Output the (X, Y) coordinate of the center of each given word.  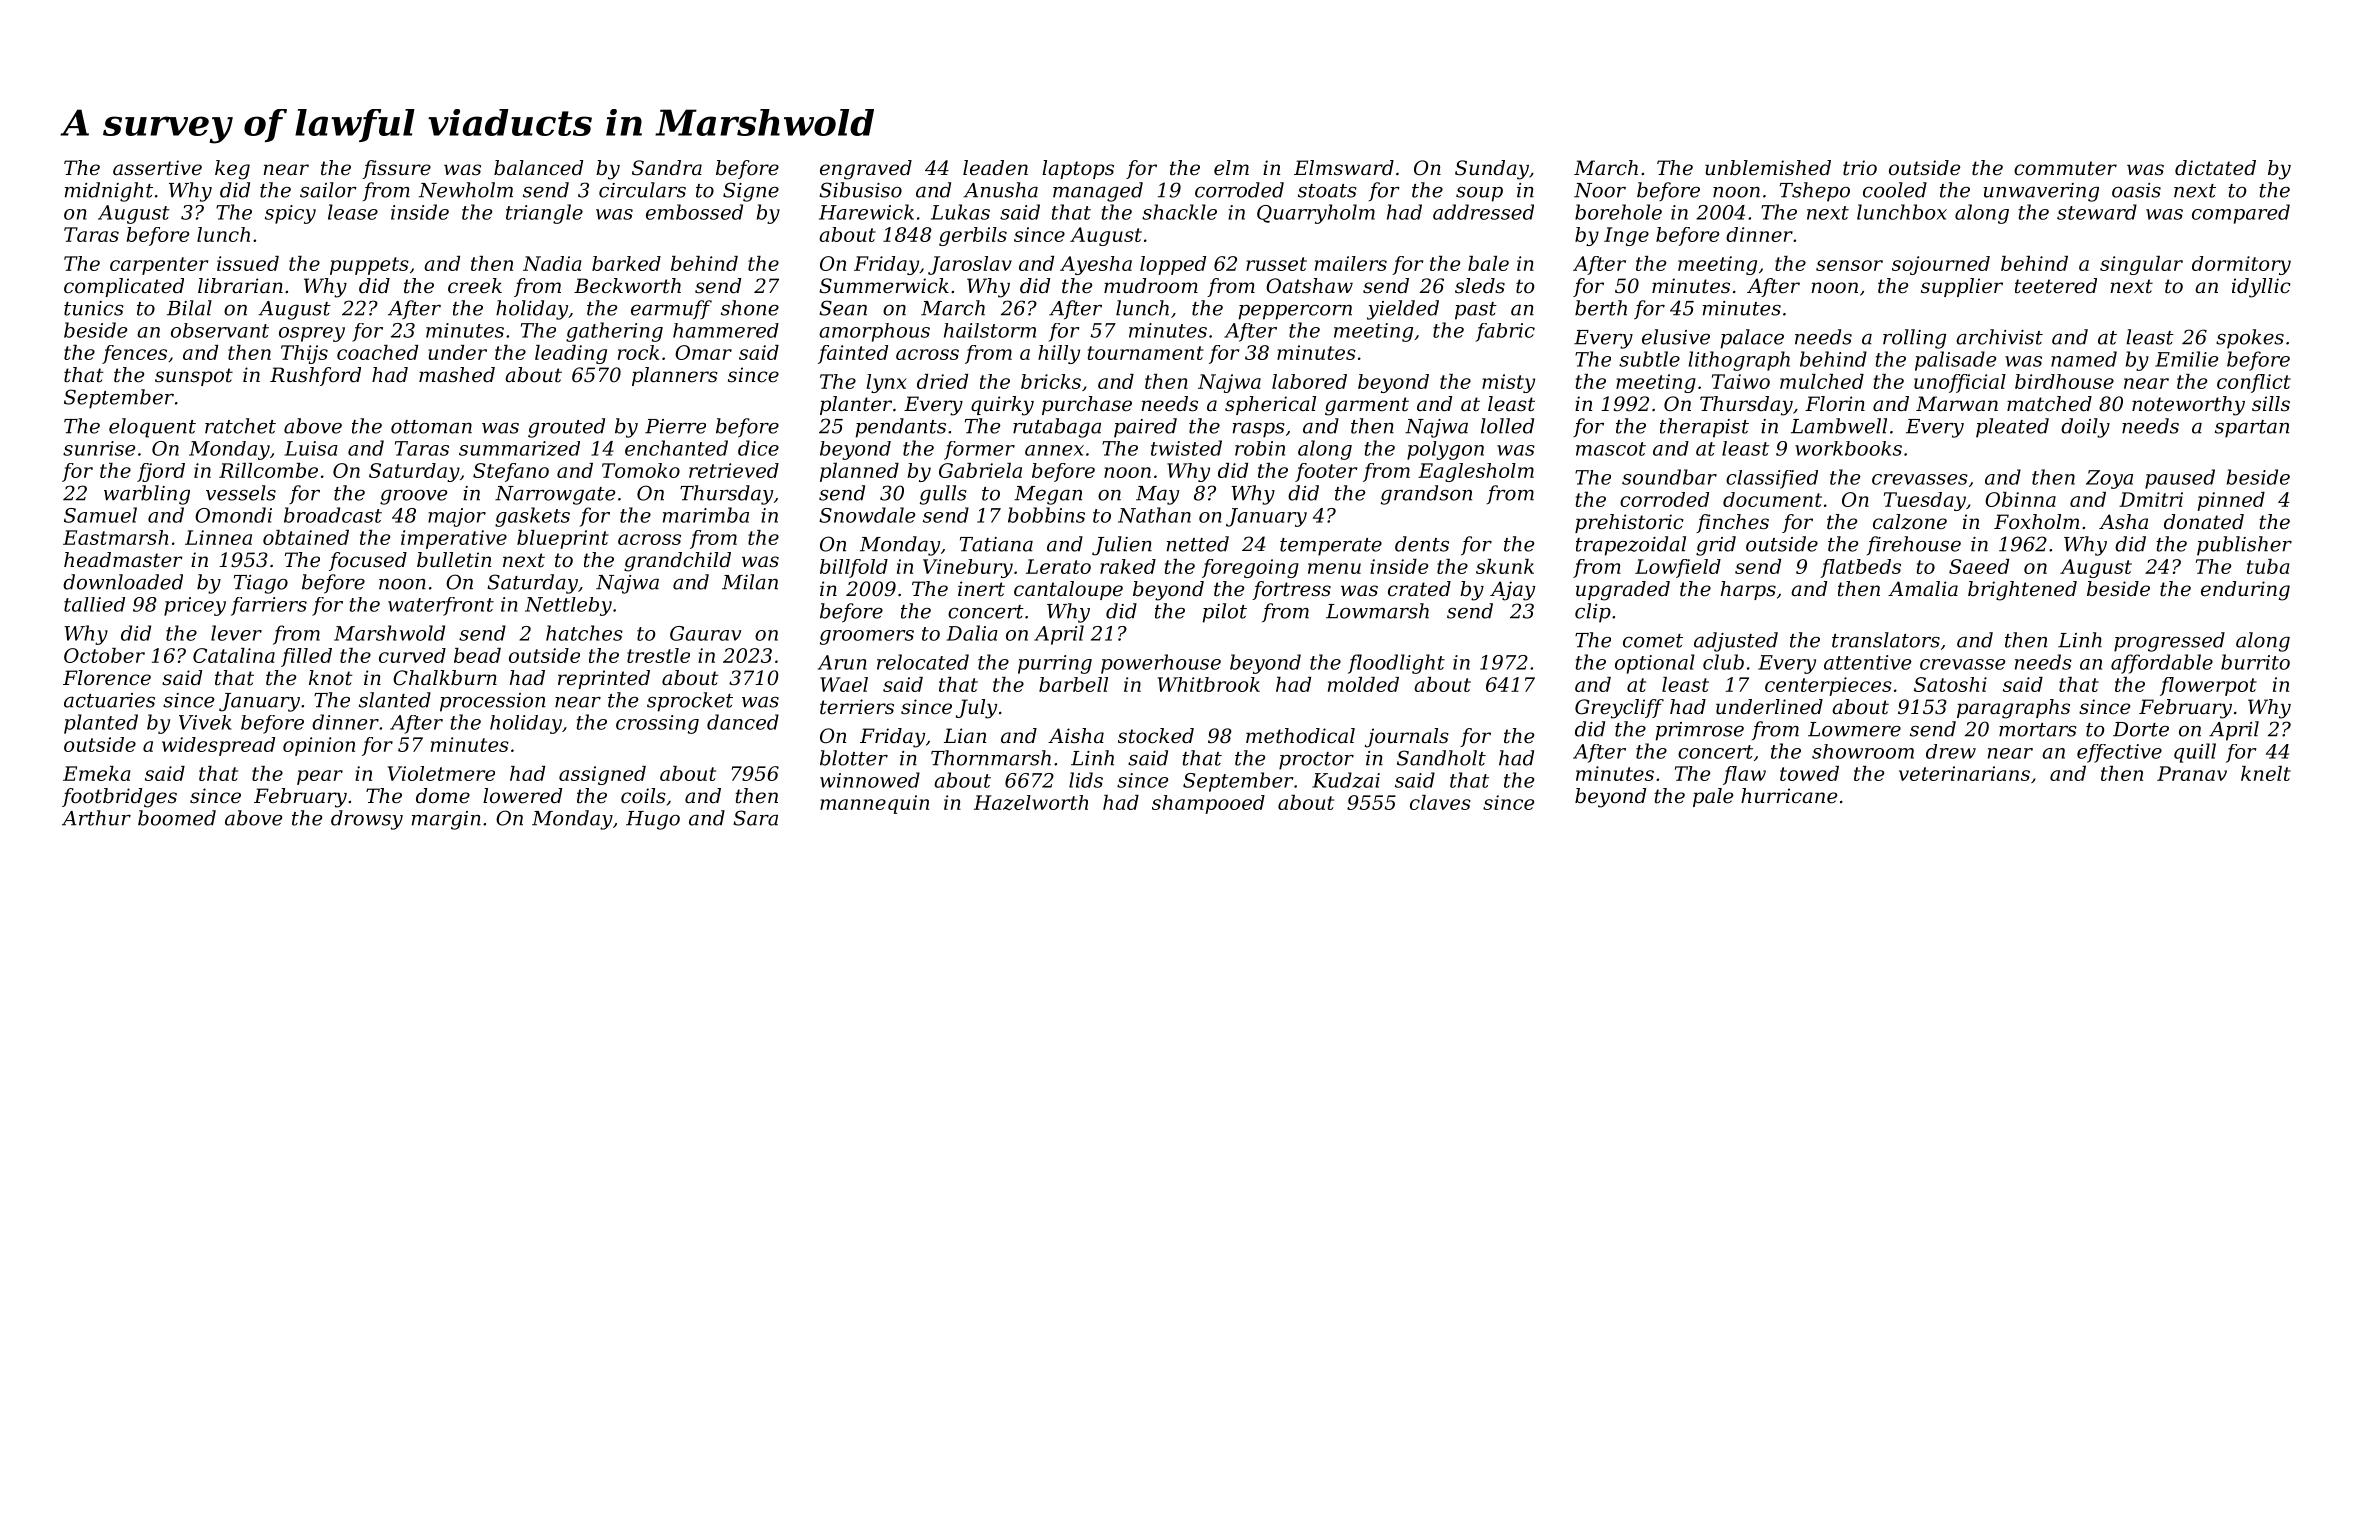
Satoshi (1950, 684)
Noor (1600, 190)
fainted (853, 354)
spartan (2252, 429)
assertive (157, 168)
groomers (867, 637)
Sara (756, 818)
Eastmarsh (115, 537)
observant (220, 330)
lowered (522, 796)
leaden (995, 168)
